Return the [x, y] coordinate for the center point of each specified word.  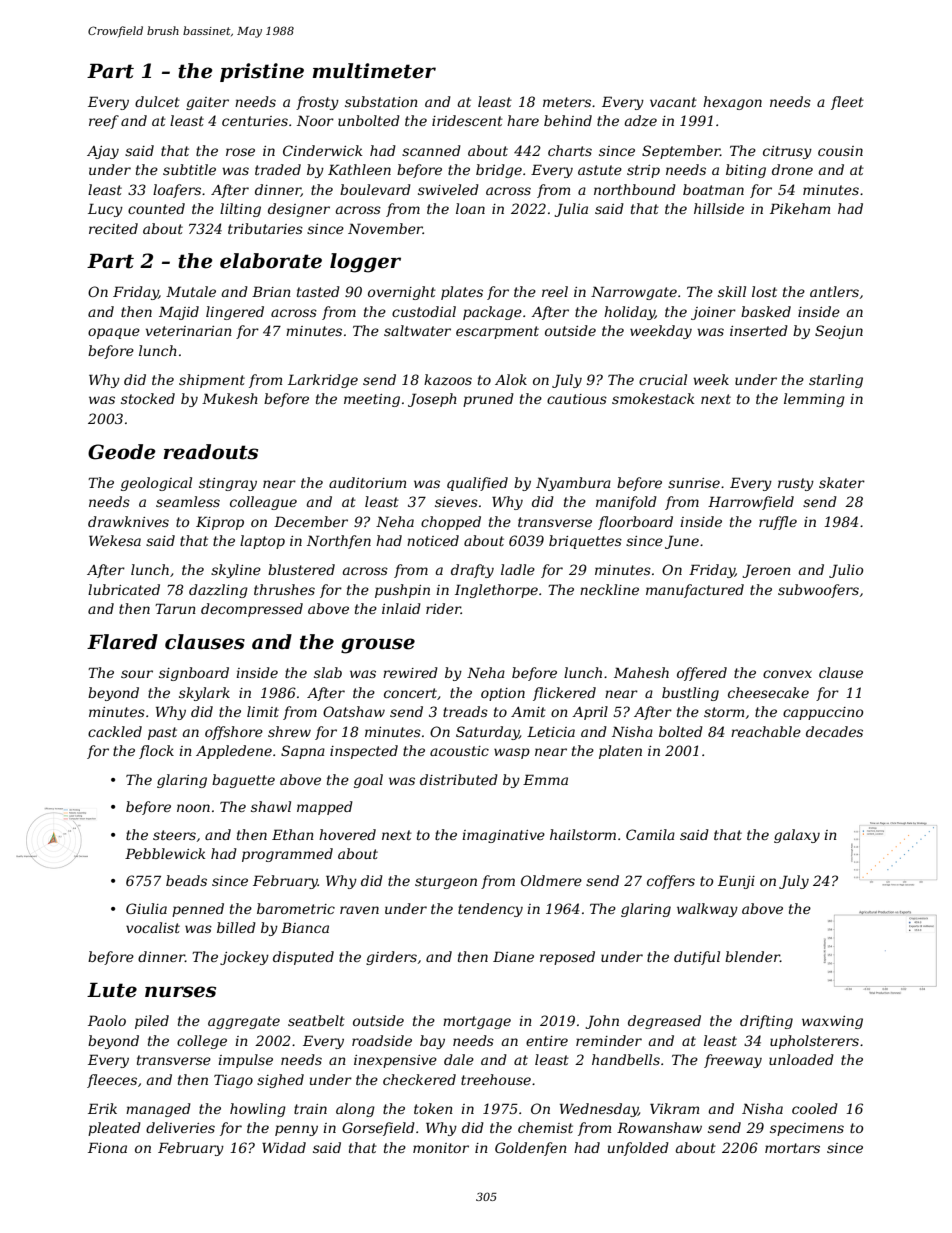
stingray [228, 484]
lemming [814, 400]
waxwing [832, 1022]
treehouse [496, 1079]
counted [156, 208]
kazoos [448, 380]
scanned [431, 150]
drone [792, 169]
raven [359, 910]
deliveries [180, 1127]
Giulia [146, 908]
